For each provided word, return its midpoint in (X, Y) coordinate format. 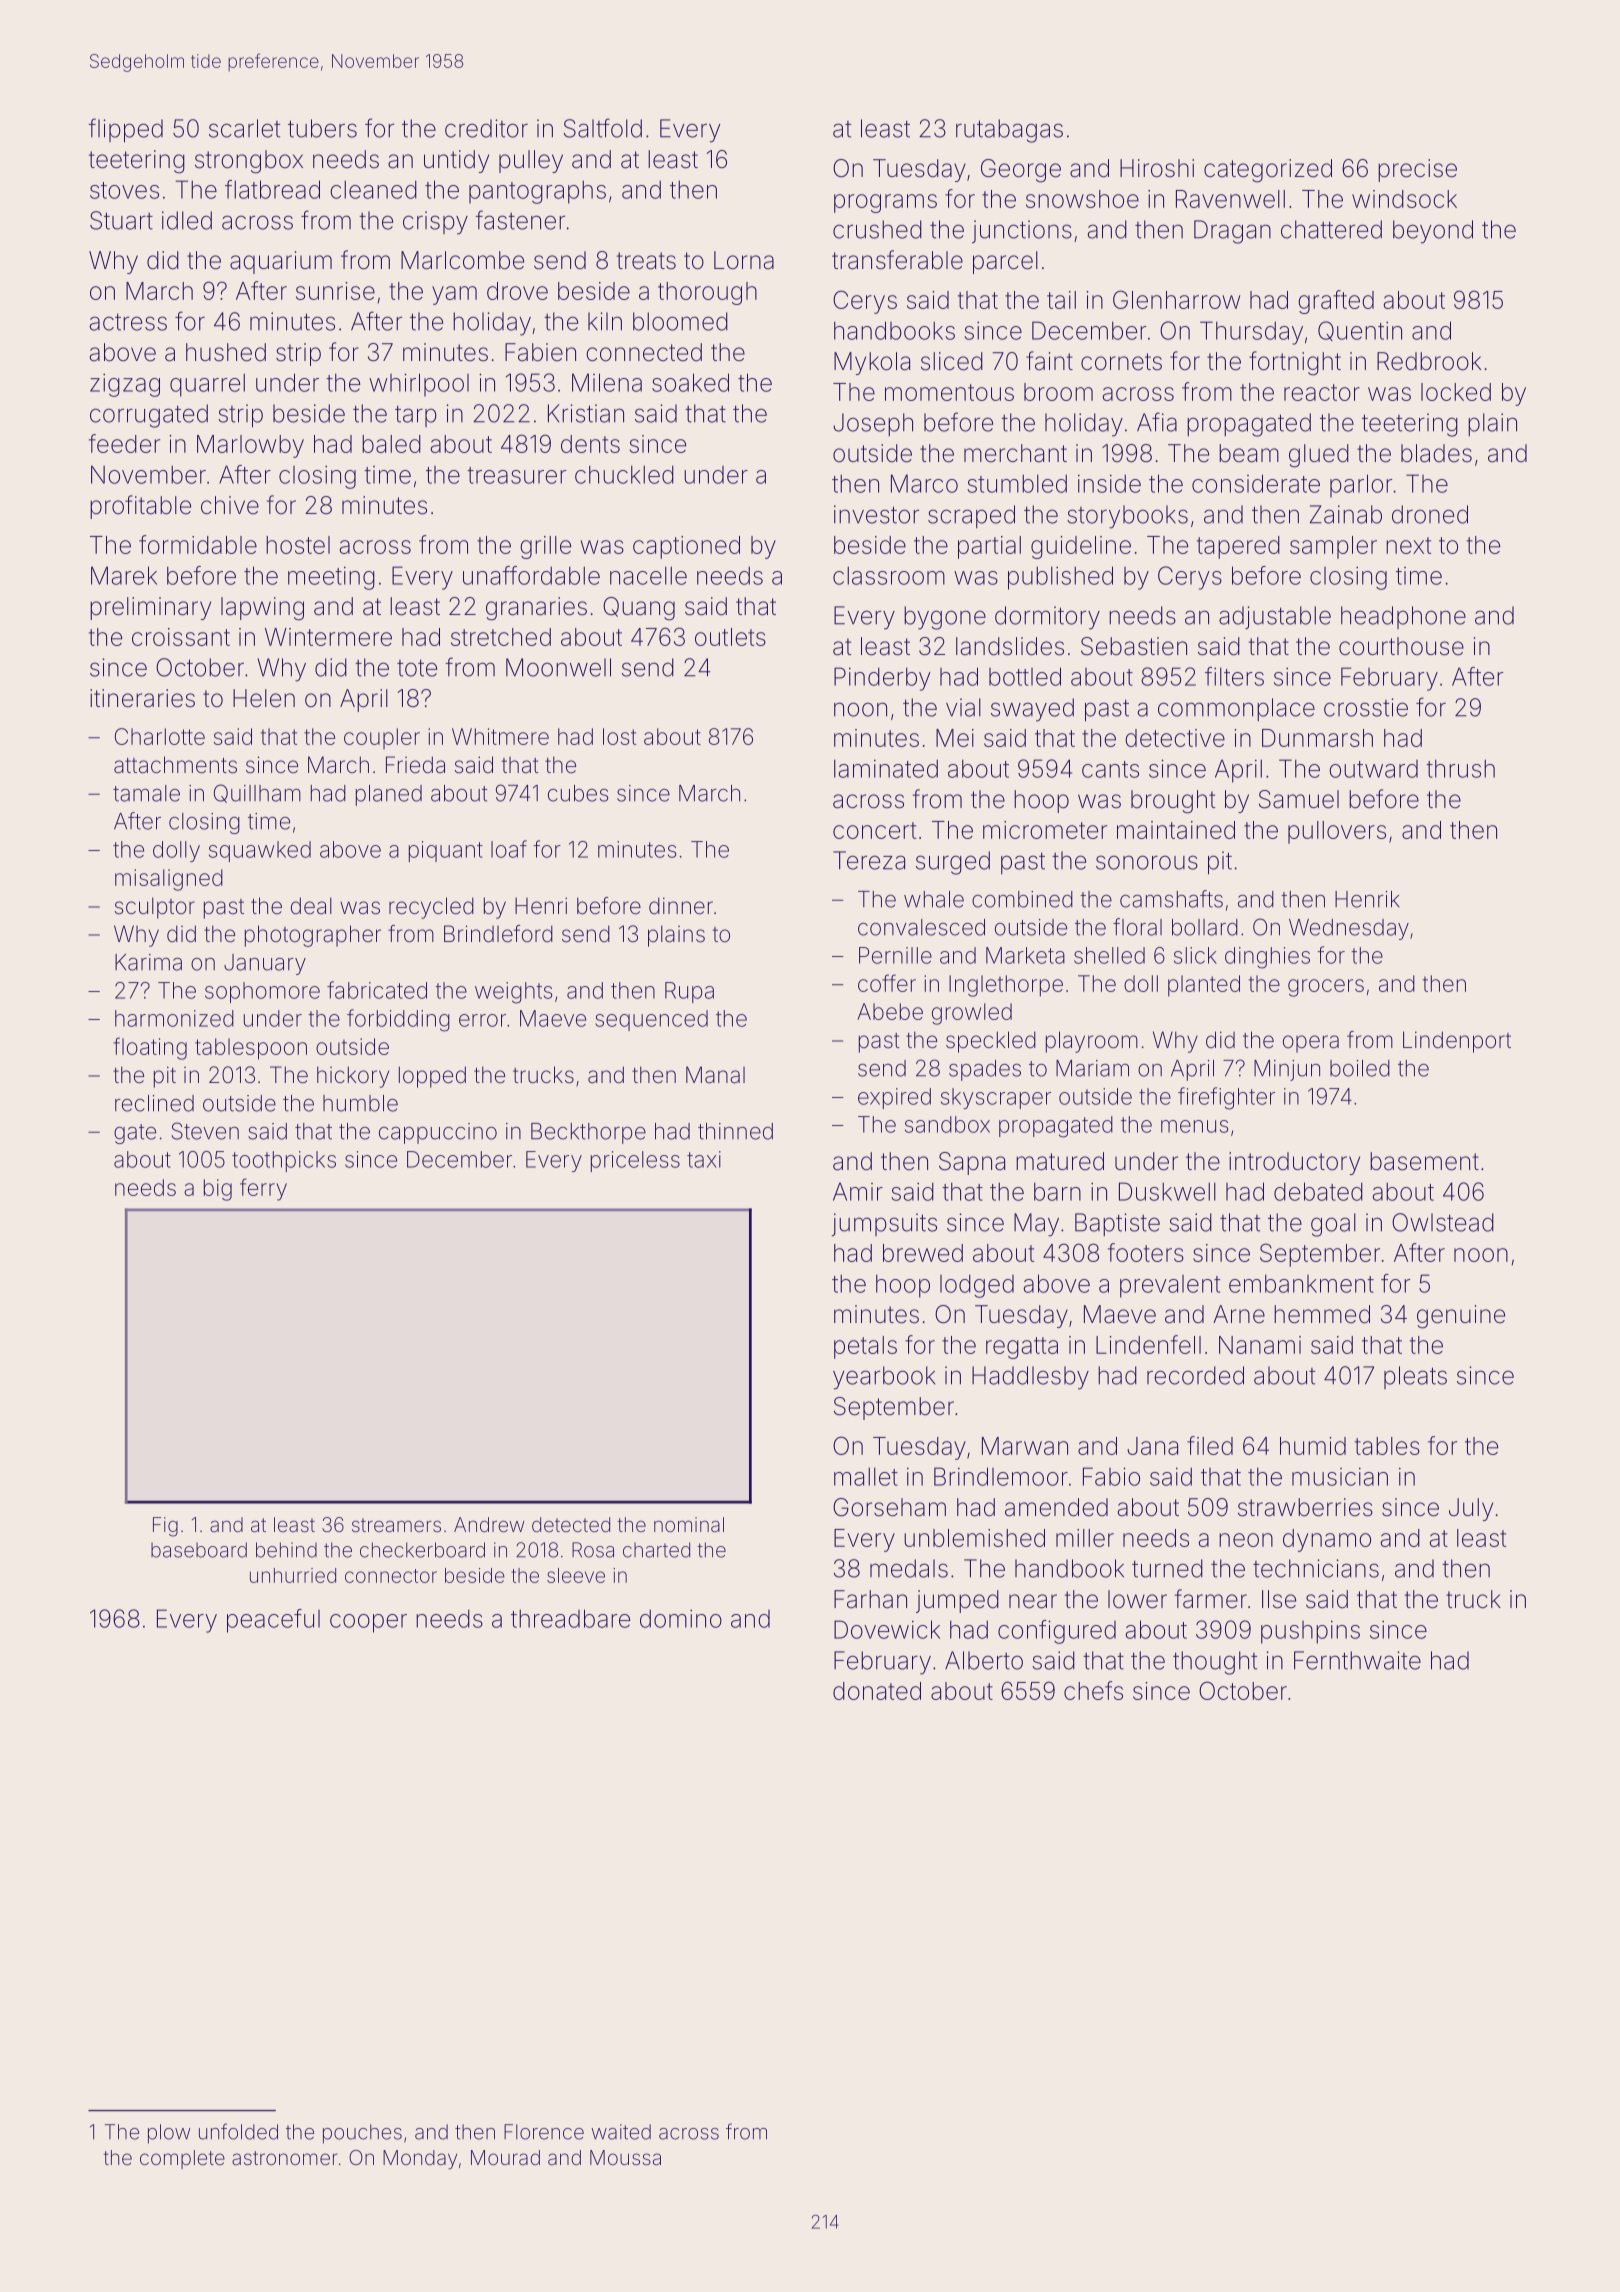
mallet (866, 1476)
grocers (1326, 988)
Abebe (890, 1011)
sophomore (262, 992)
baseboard (199, 1550)
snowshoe (1082, 199)
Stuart (121, 220)
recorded (1195, 1375)
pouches (362, 2134)
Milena (607, 382)
